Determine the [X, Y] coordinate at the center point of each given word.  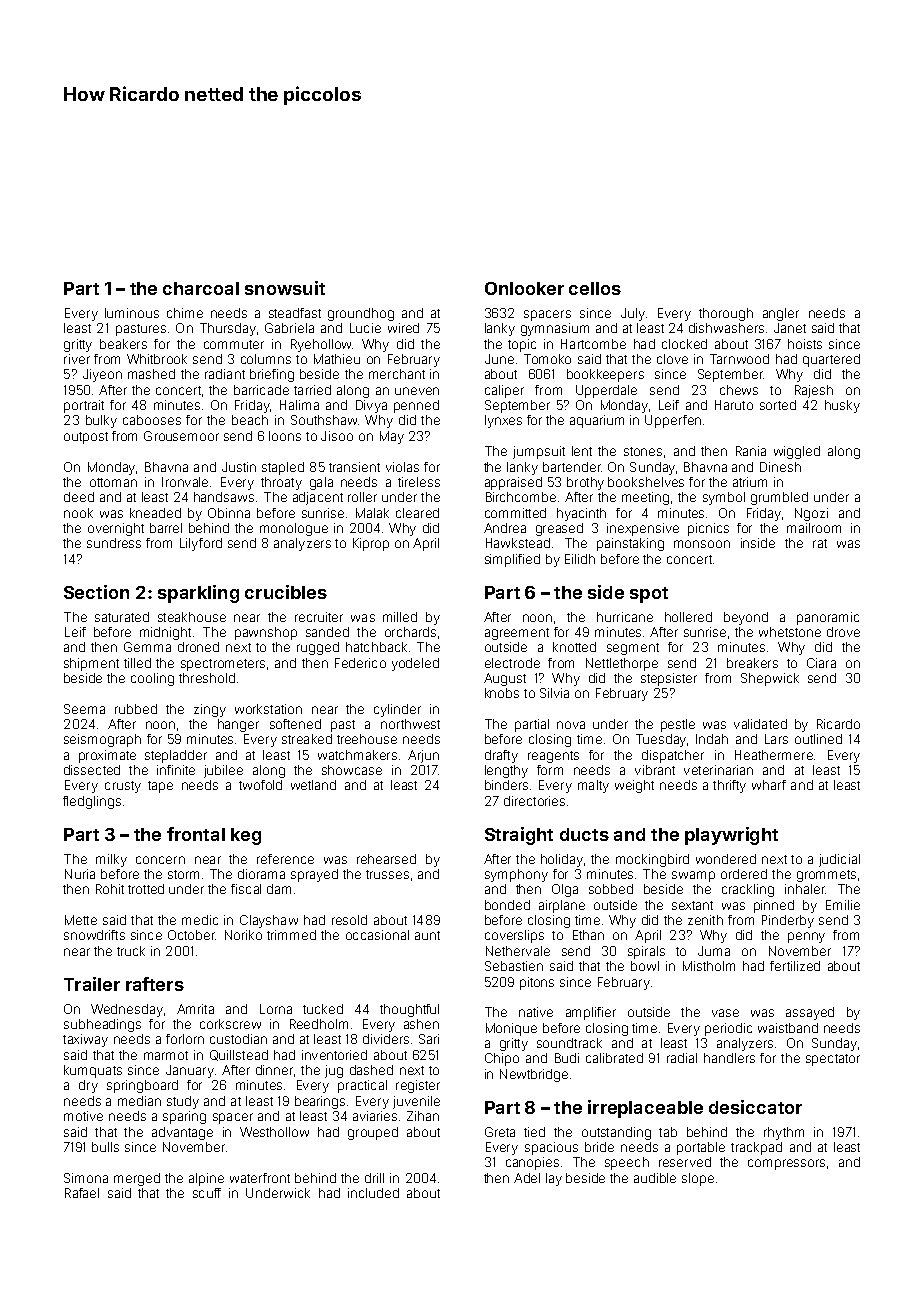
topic [522, 345]
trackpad [756, 1148]
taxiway [85, 1040]
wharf [769, 785]
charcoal [201, 288]
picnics [708, 529]
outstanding [616, 1133]
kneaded [155, 513]
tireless [419, 482]
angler [781, 314]
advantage [182, 1133]
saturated [122, 617]
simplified [512, 560]
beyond [746, 618]
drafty [501, 756]
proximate [107, 756]
